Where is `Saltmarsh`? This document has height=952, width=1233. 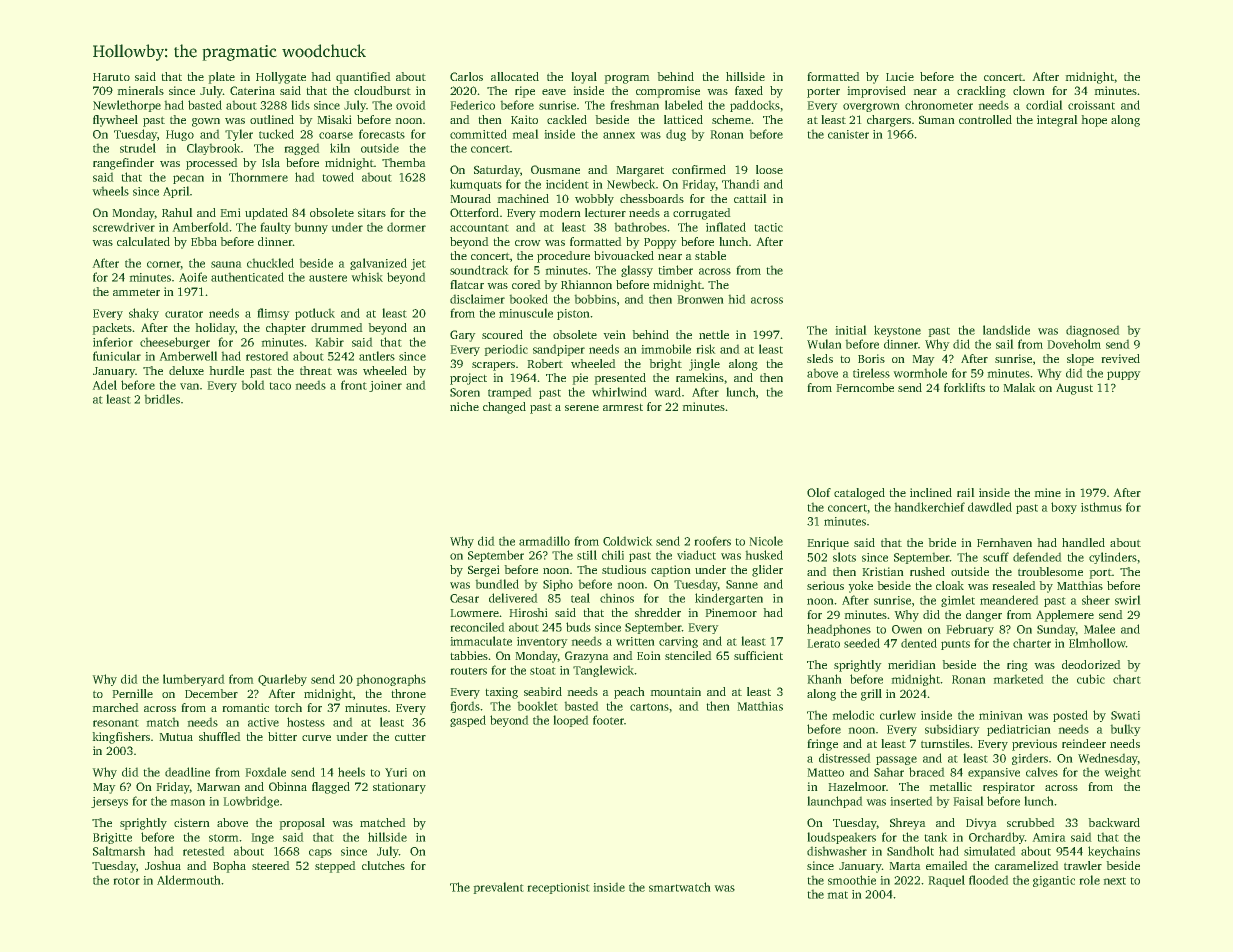
Saltmarsh is located at coordinates (119, 851).
